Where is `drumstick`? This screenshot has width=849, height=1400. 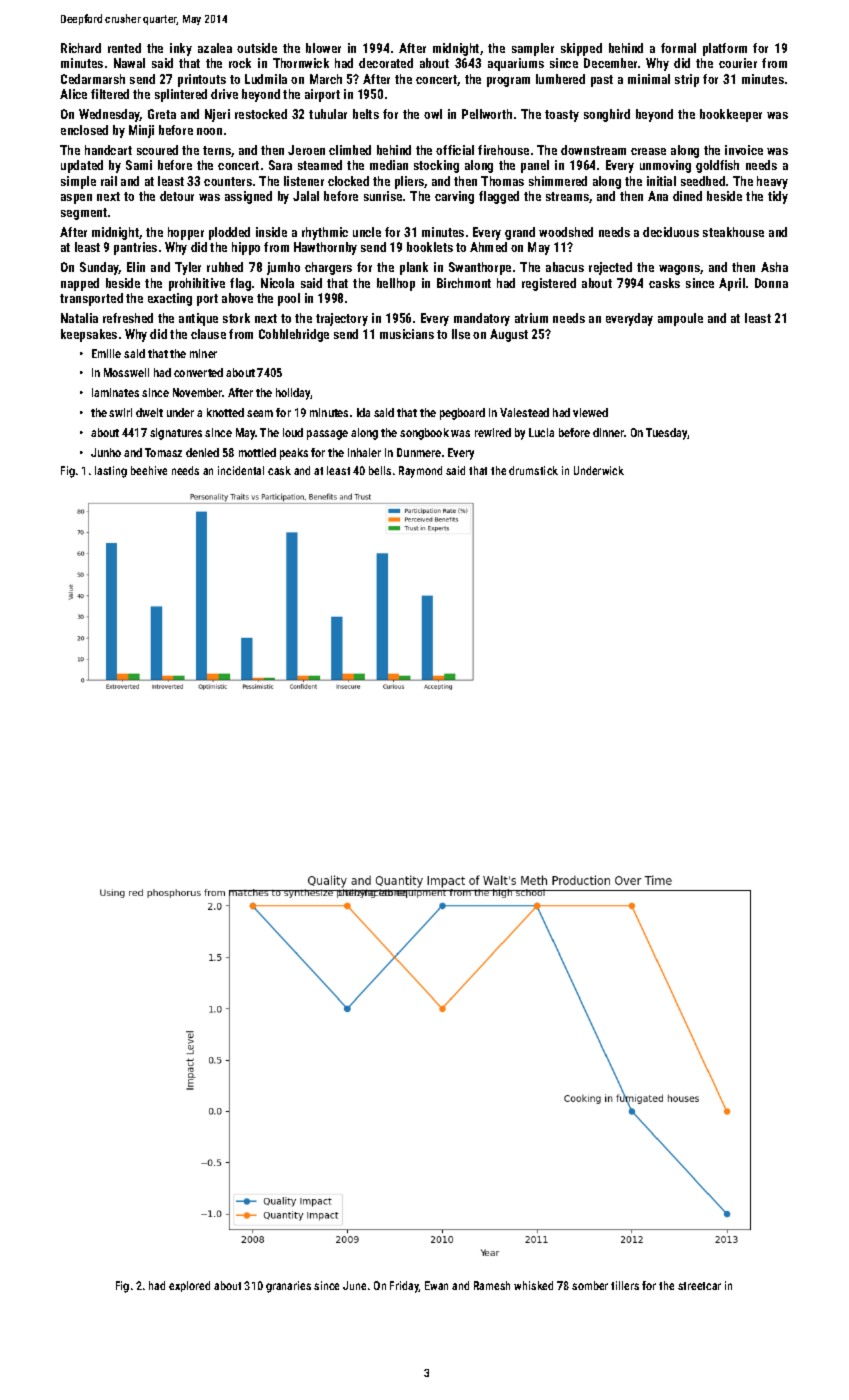
drumstick is located at coordinates (533, 470).
